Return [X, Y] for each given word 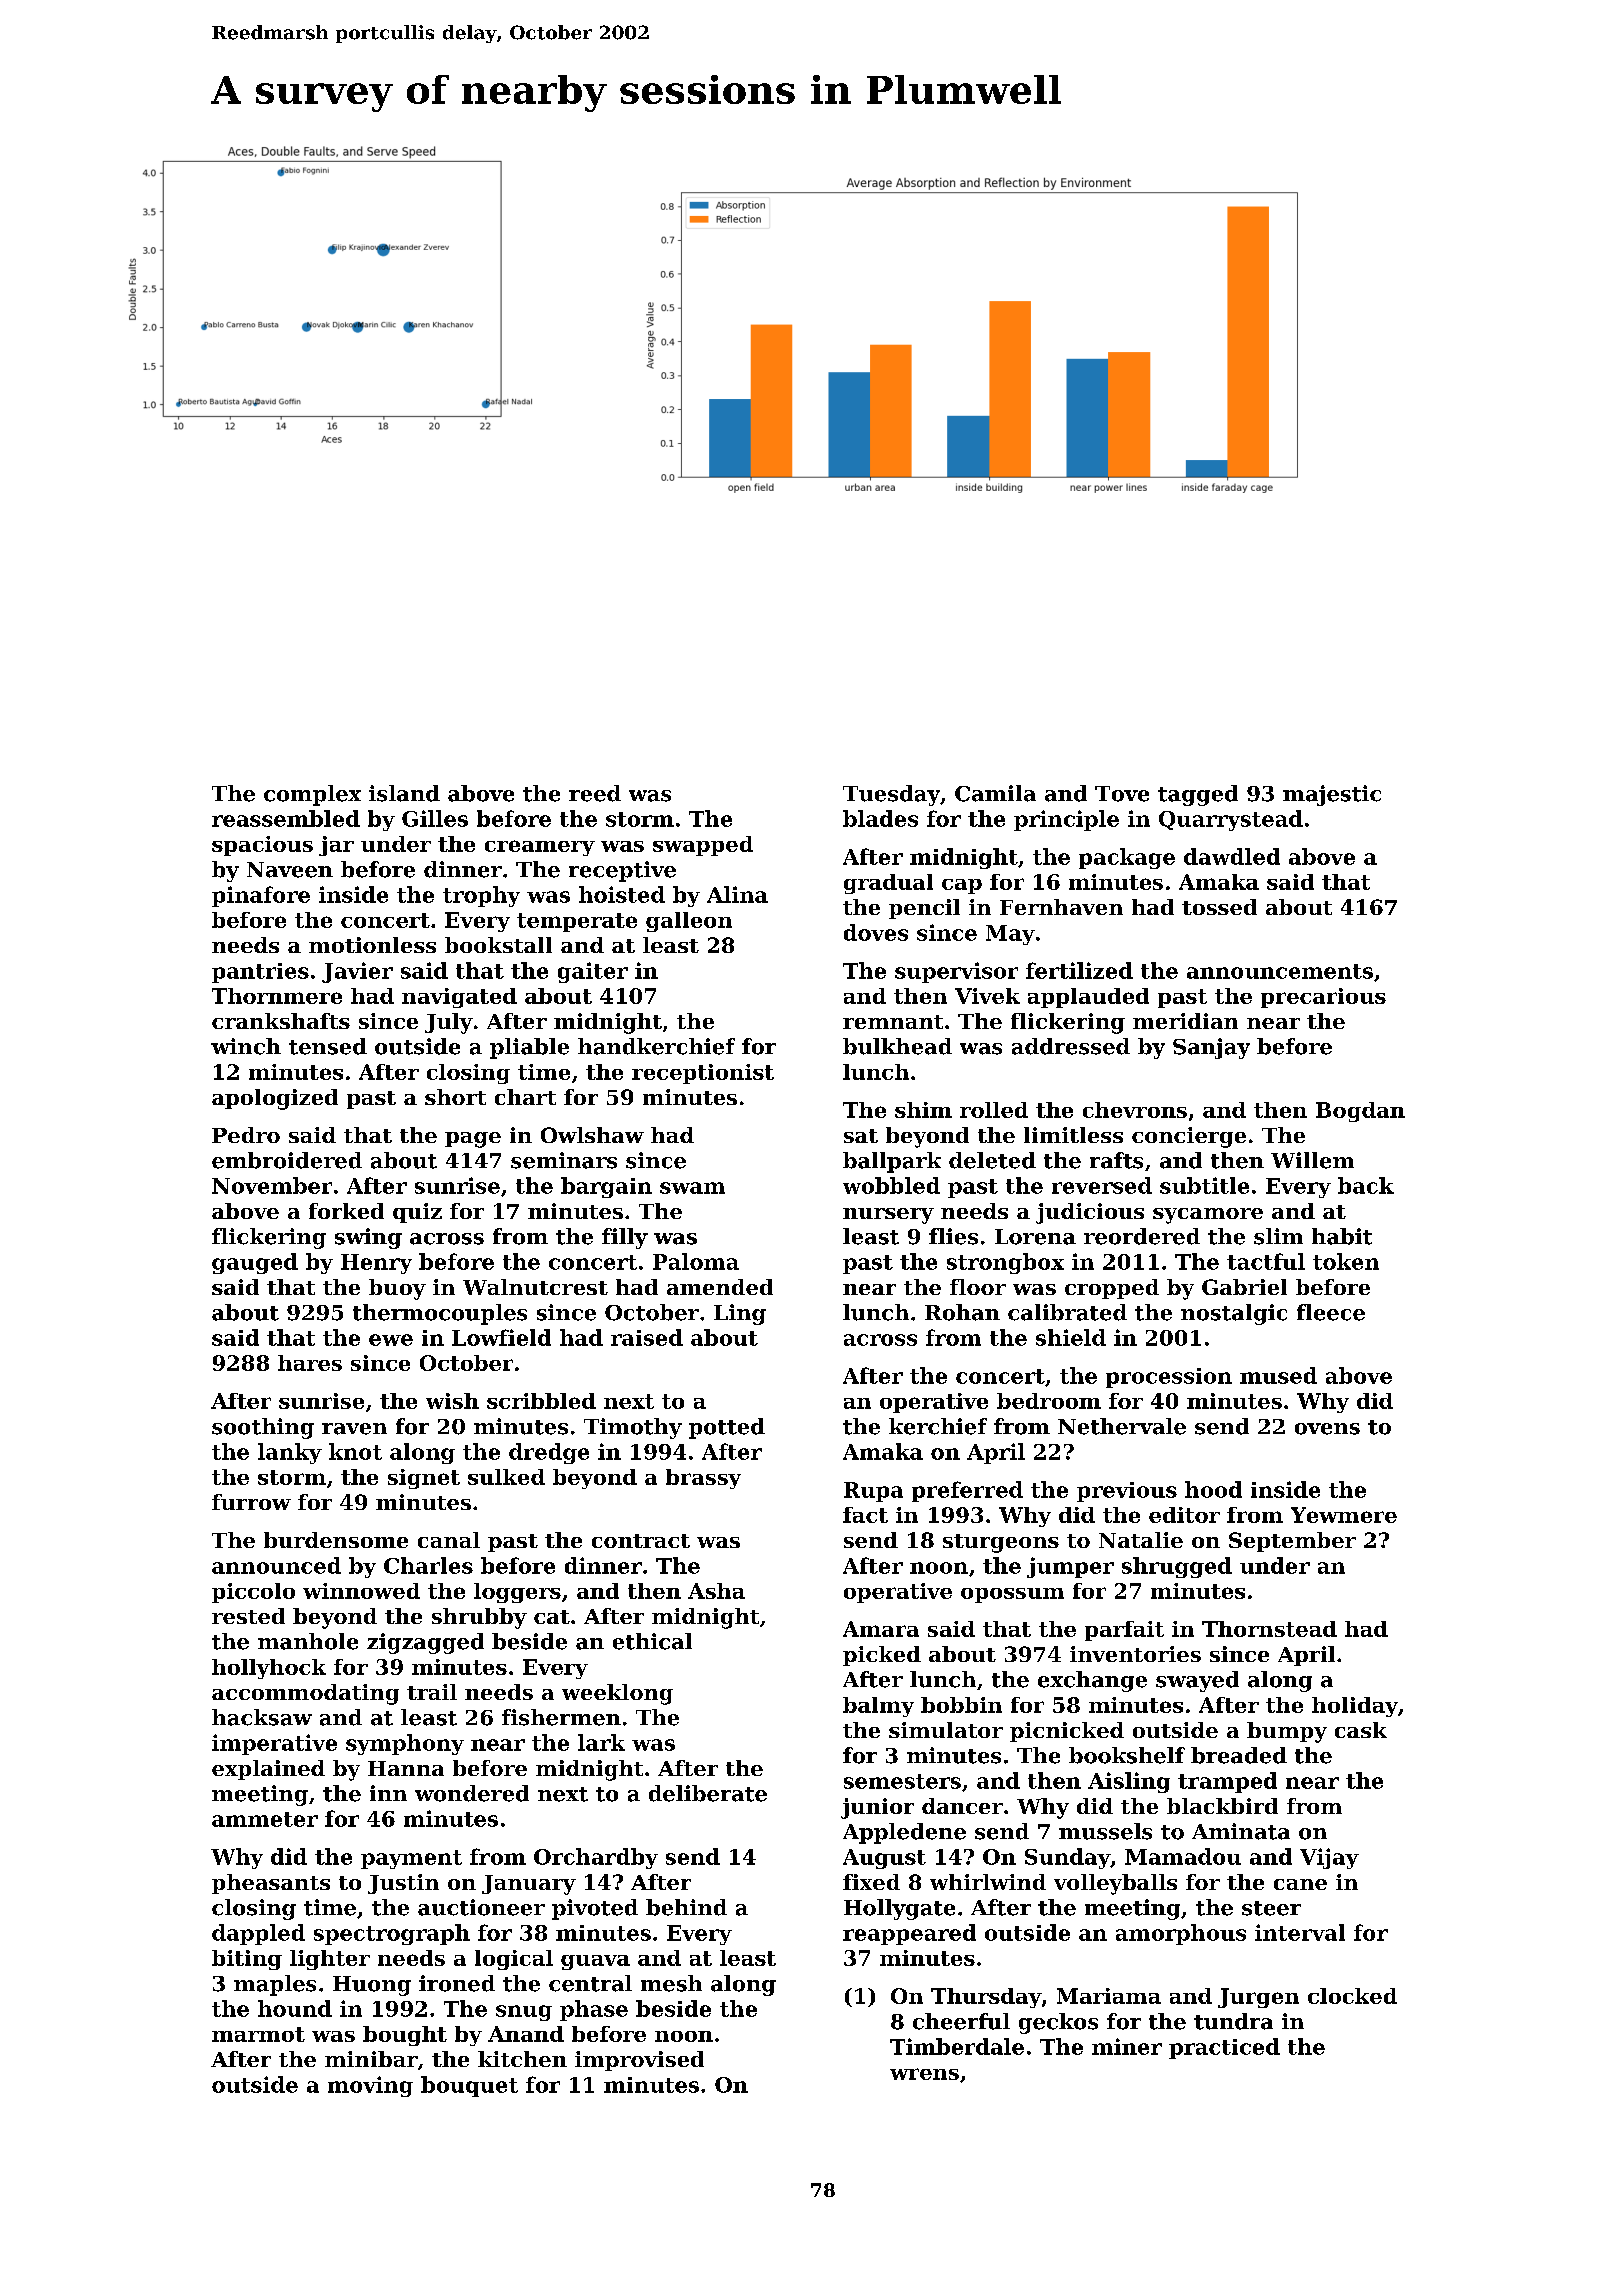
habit [1342, 1236]
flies [953, 1236]
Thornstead [1269, 1629]
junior [877, 1808]
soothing [263, 1428]
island [404, 793]
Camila [995, 793]
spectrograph [392, 1934]
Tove [1122, 794]
